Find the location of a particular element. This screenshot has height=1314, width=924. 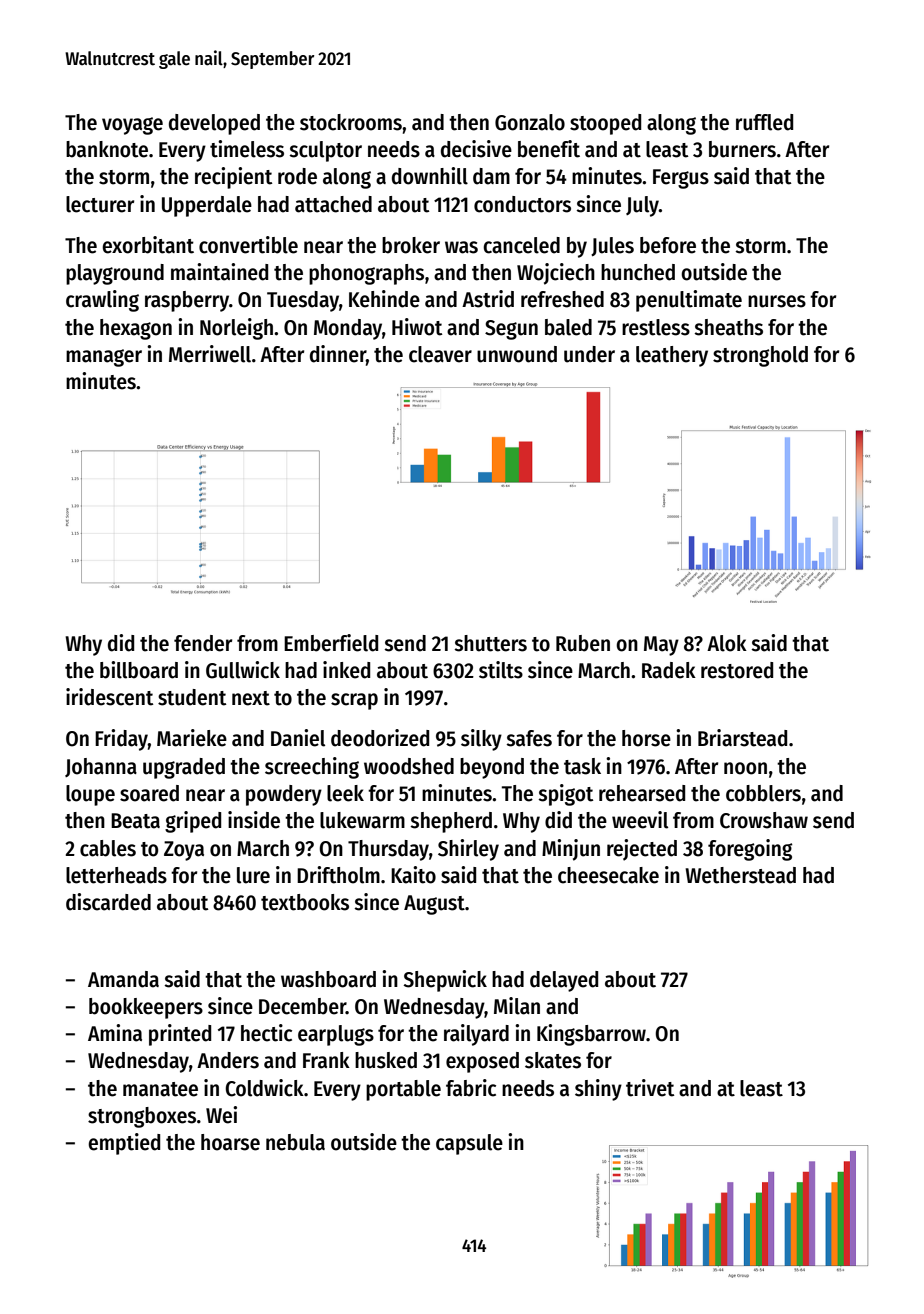

stronghold is located at coordinates (760, 356).
